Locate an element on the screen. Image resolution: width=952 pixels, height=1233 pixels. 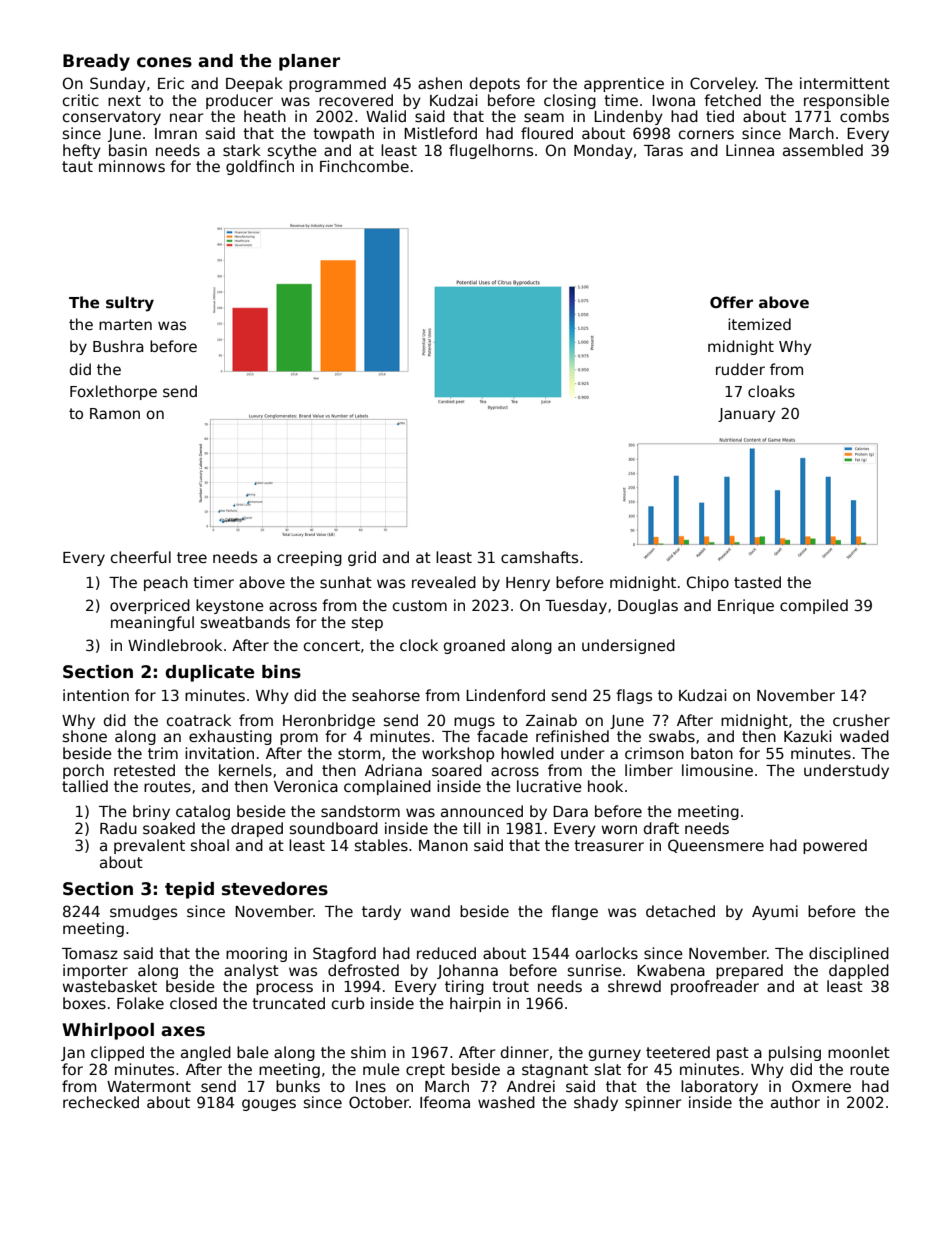
Corveley is located at coordinates (723, 84).
